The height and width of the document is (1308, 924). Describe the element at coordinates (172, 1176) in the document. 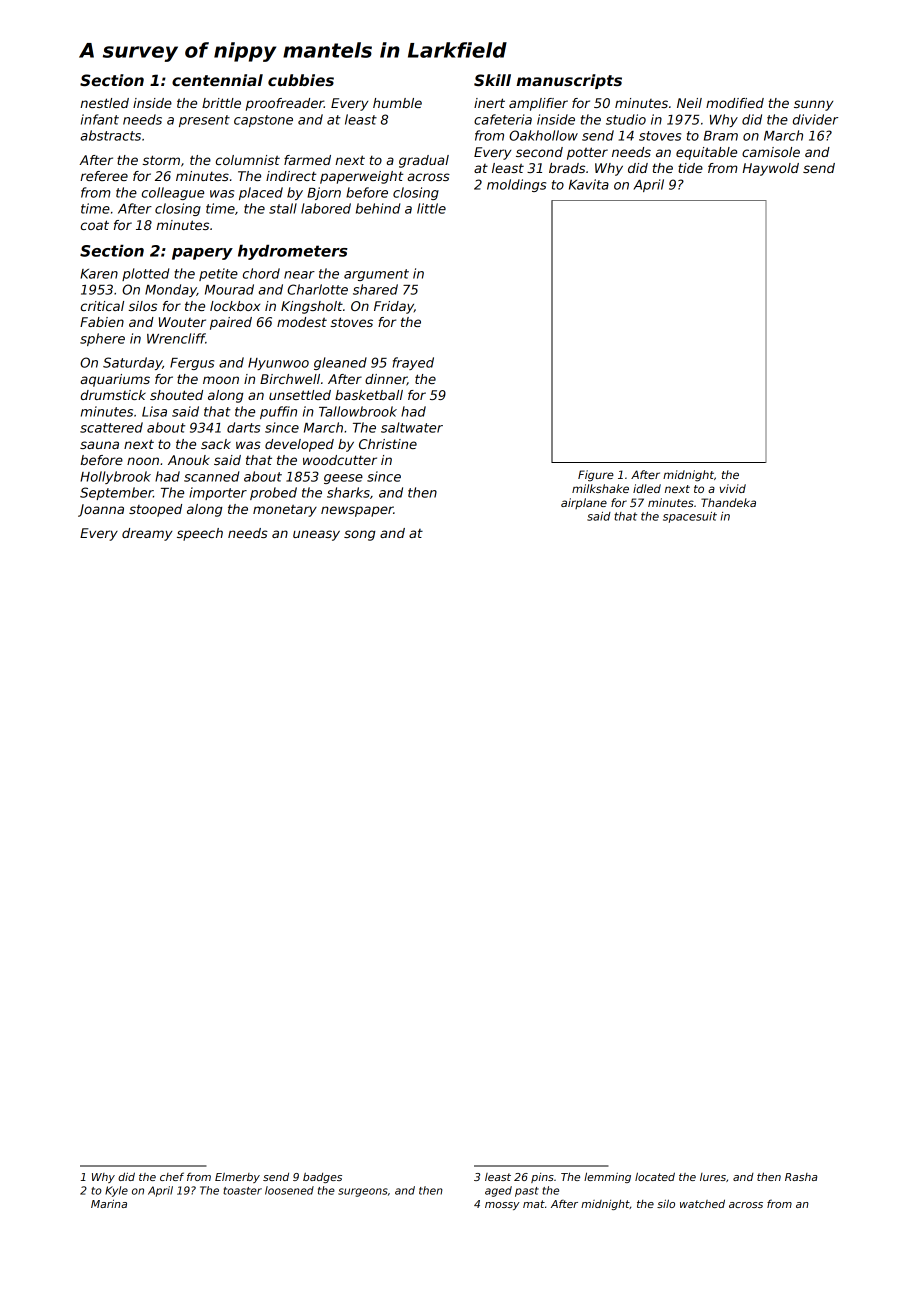

I see `chef` at that location.
